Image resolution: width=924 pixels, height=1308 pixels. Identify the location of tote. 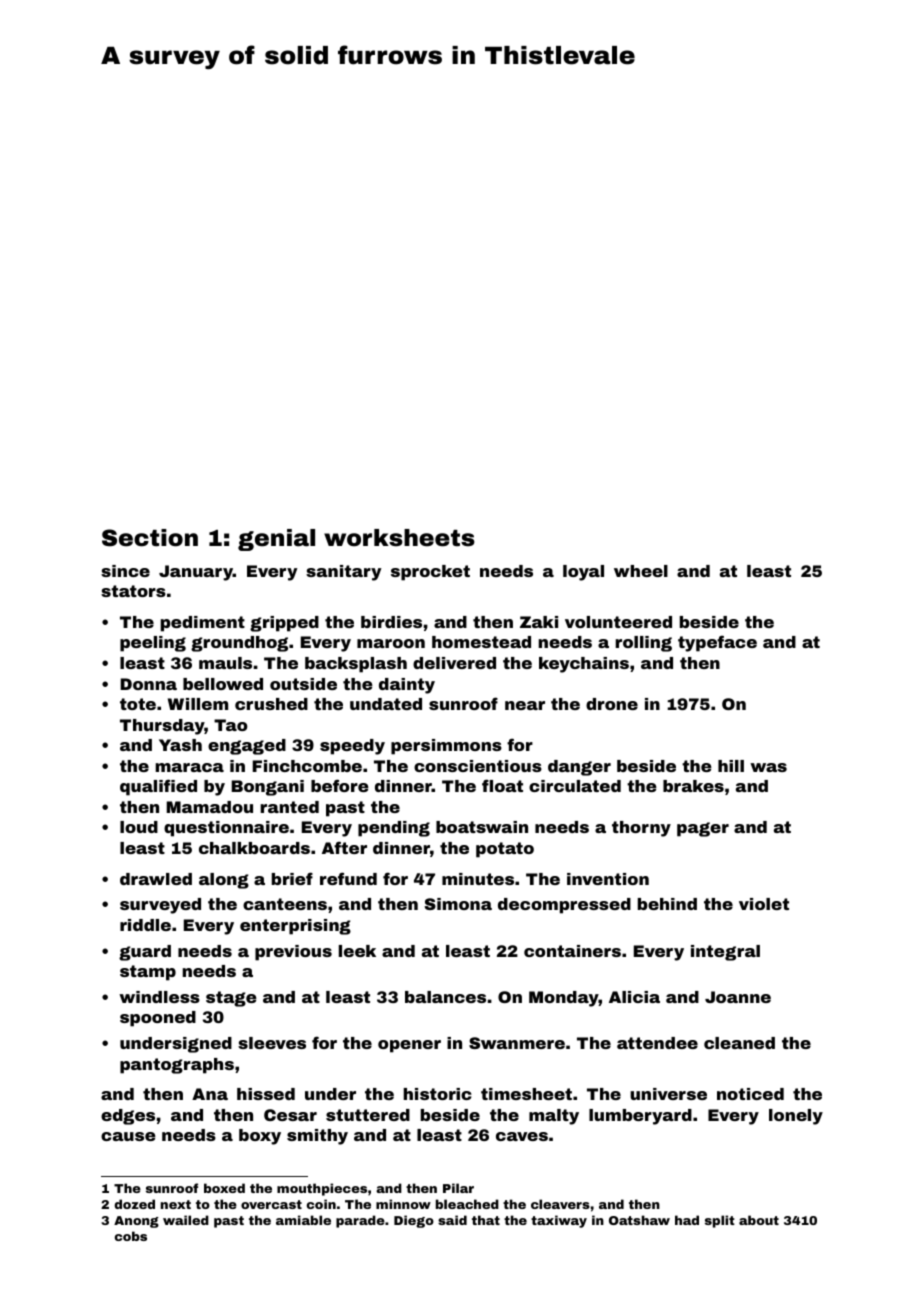
(138, 704).
